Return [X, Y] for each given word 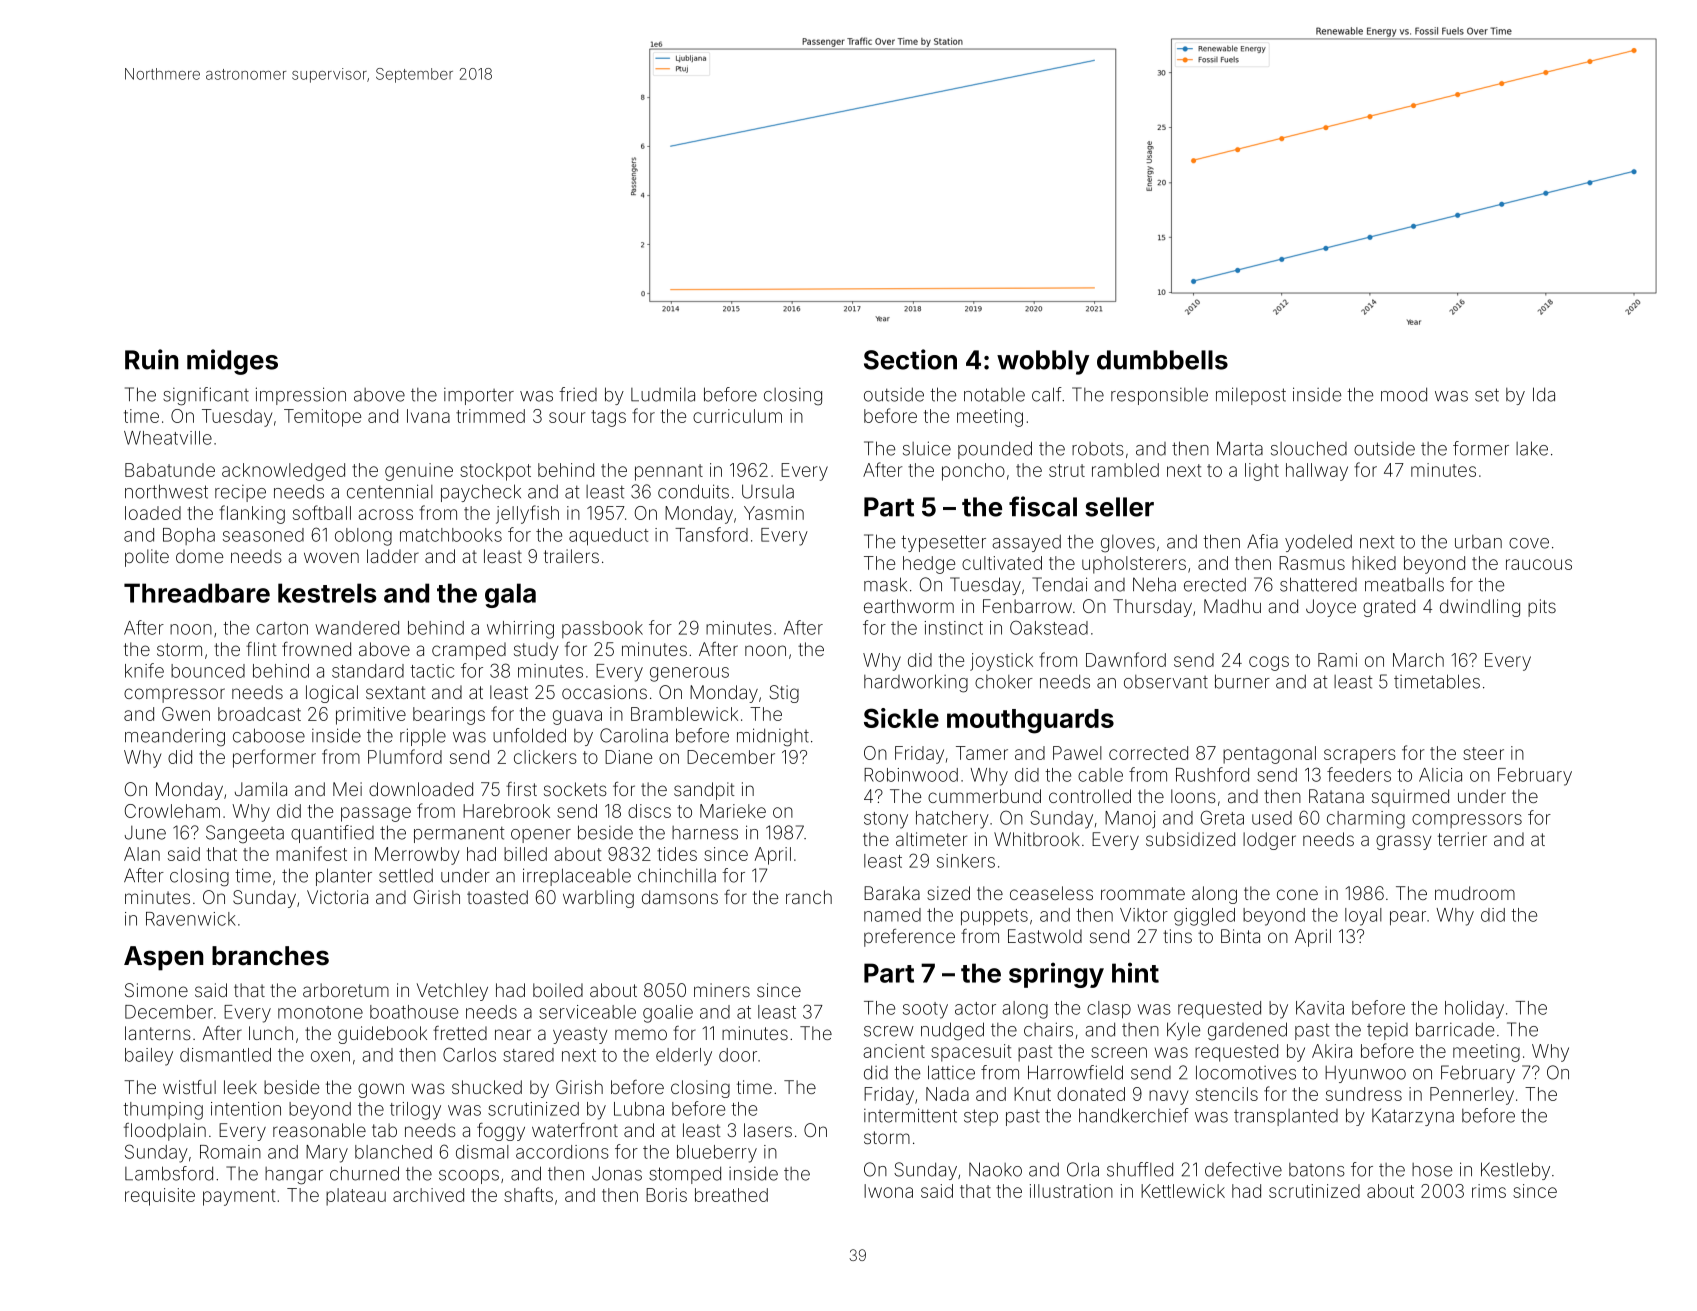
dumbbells [1162, 360]
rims [1489, 1191]
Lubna [639, 1109]
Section [910, 359]
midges [232, 362]
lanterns [158, 1033]
